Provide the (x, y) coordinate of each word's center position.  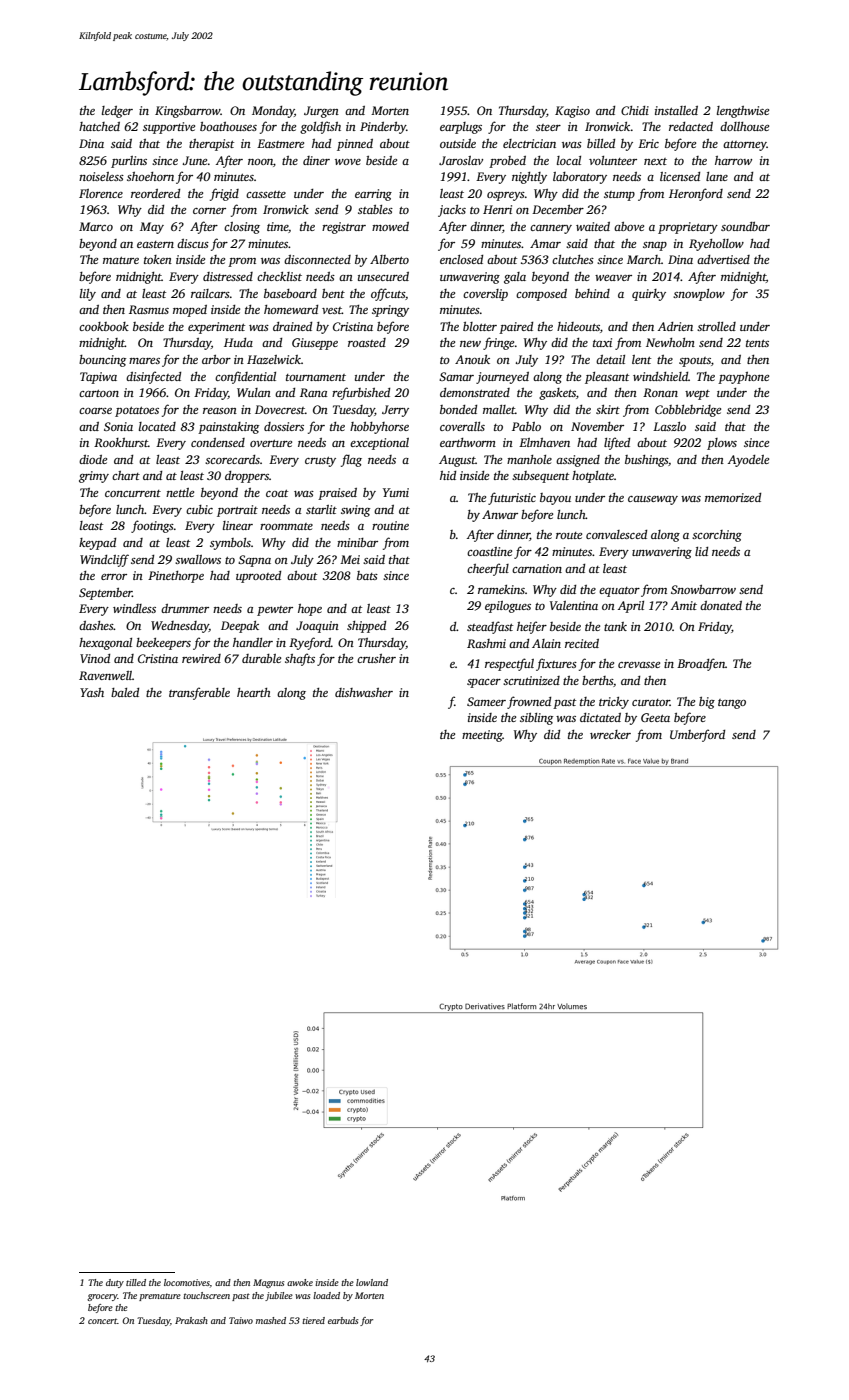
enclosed (461, 259)
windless (134, 608)
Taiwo (241, 1320)
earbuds (343, 1320)
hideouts (578, 326)
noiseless (101, 176)
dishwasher (364, 692)
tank (615, 626)
